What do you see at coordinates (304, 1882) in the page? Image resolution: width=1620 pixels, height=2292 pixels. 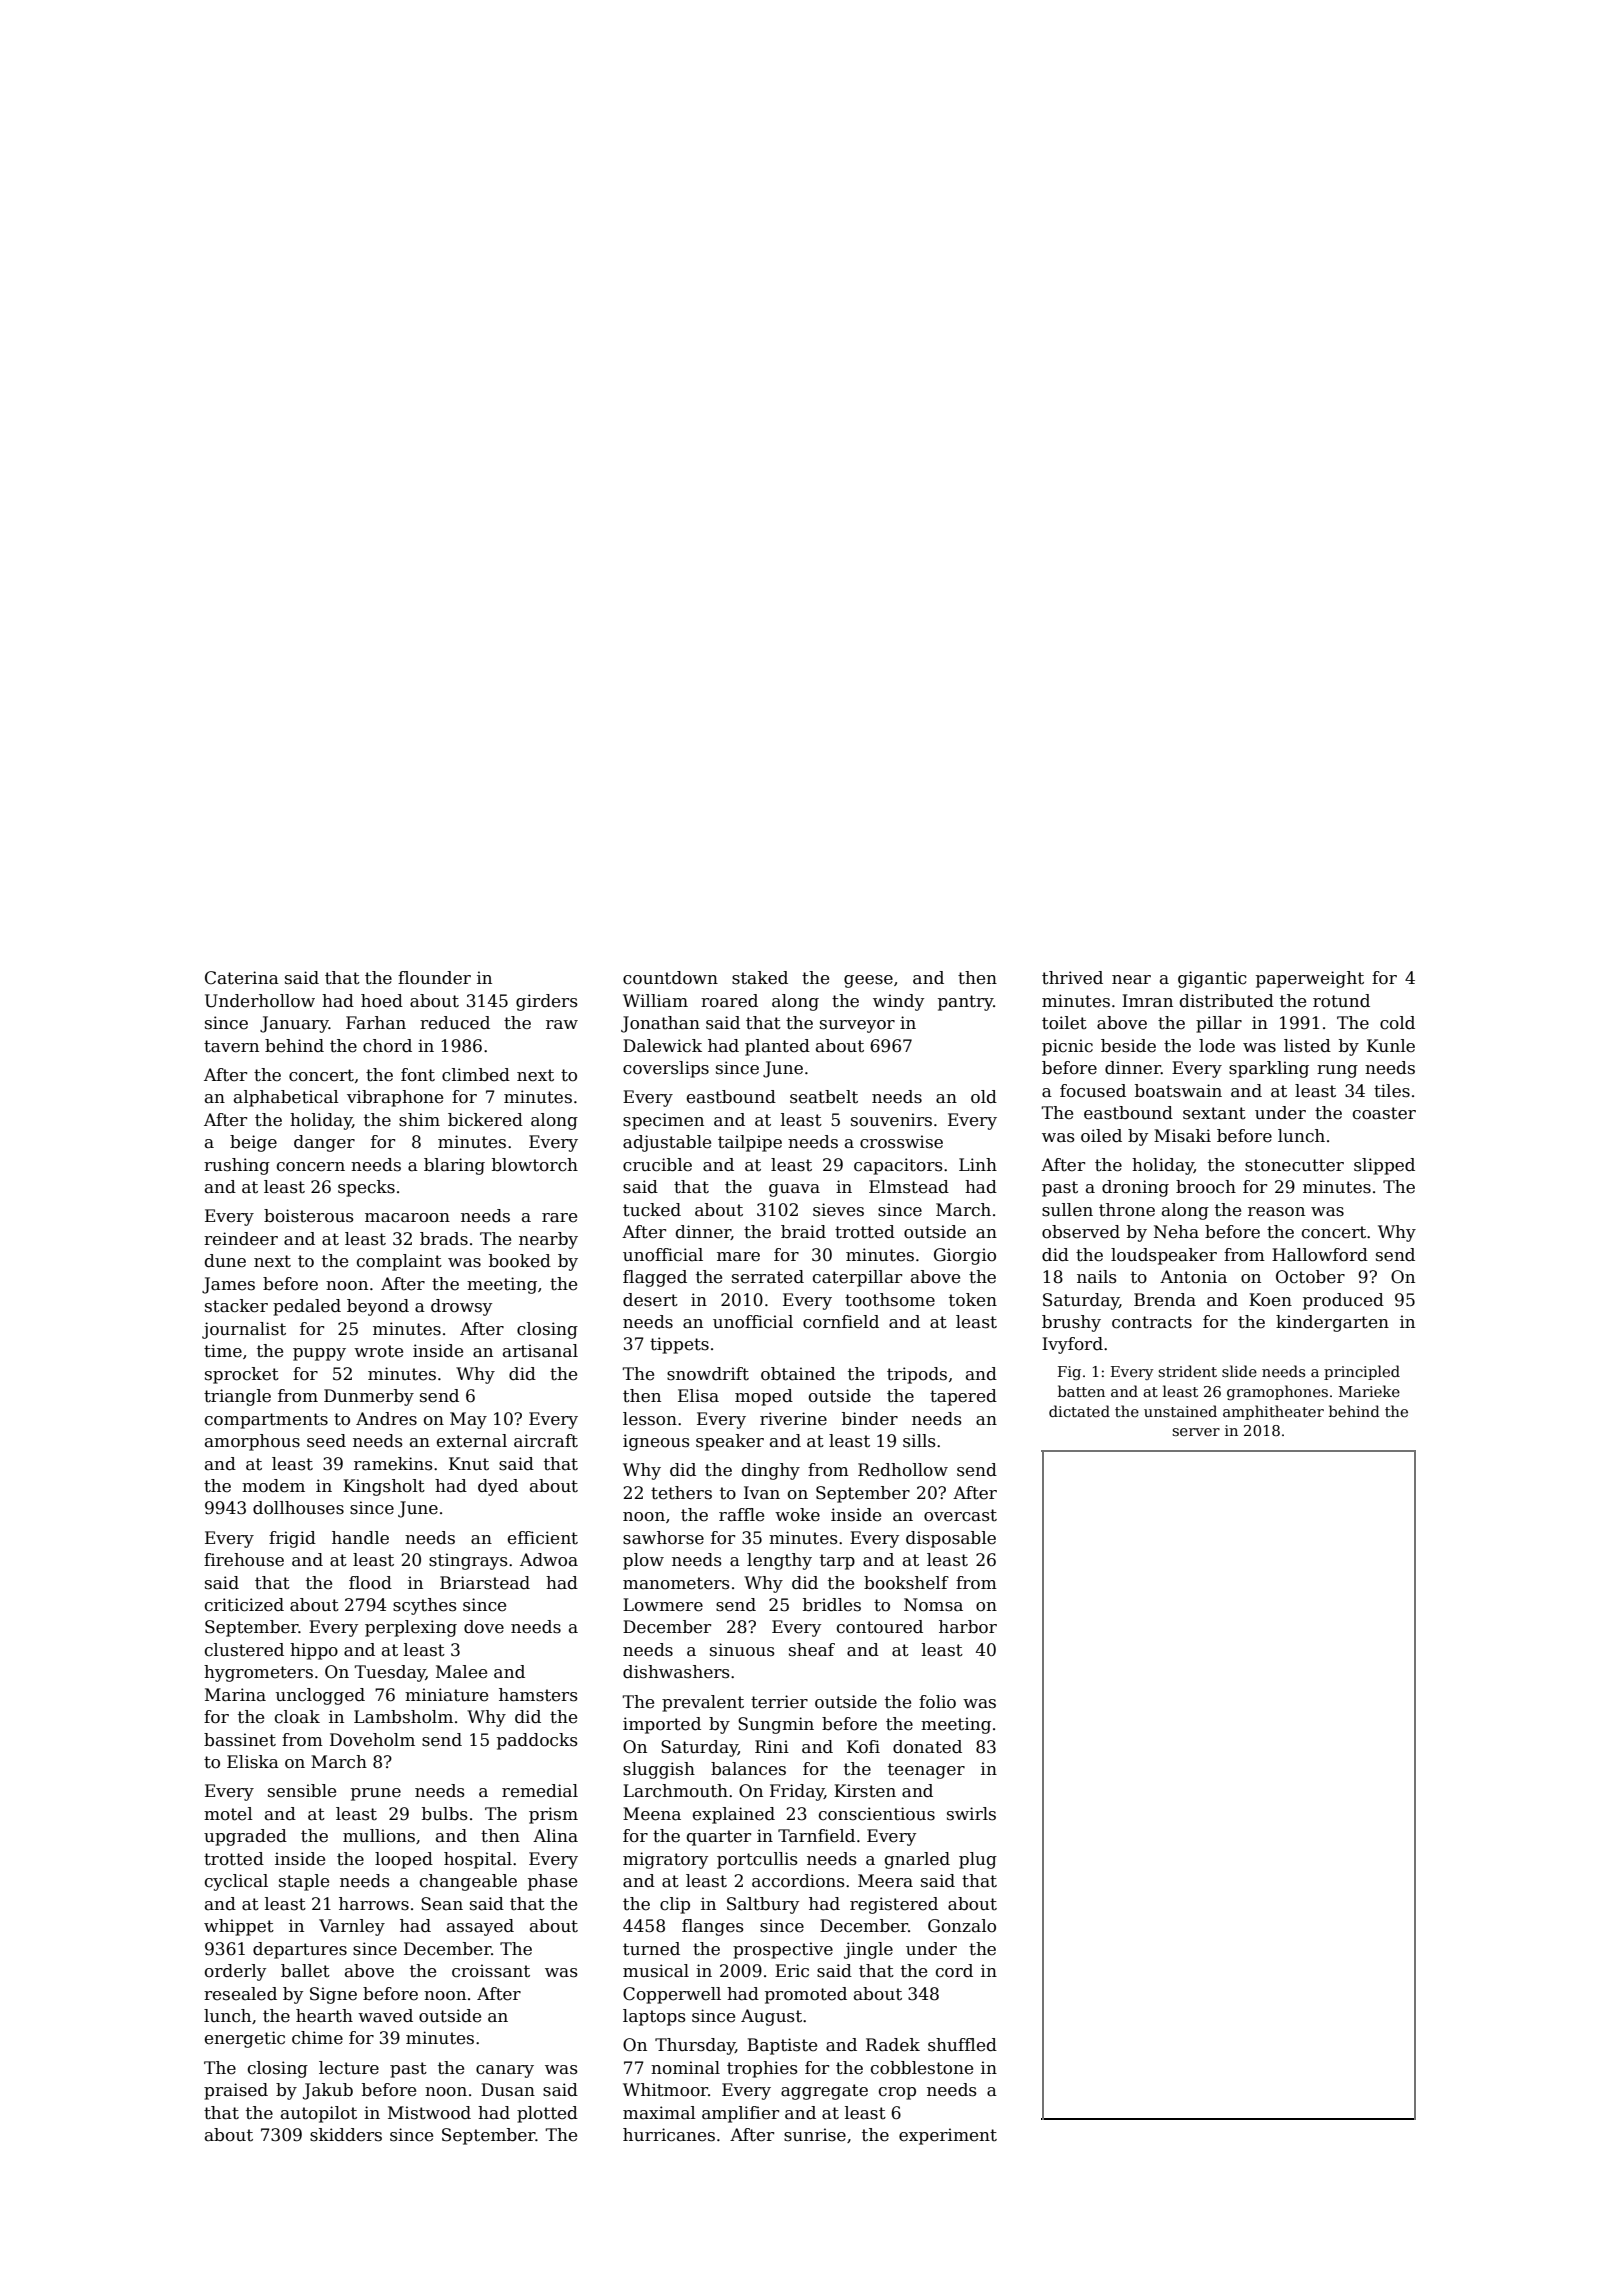 I see `staple` at bounding box center [304, 1882].
